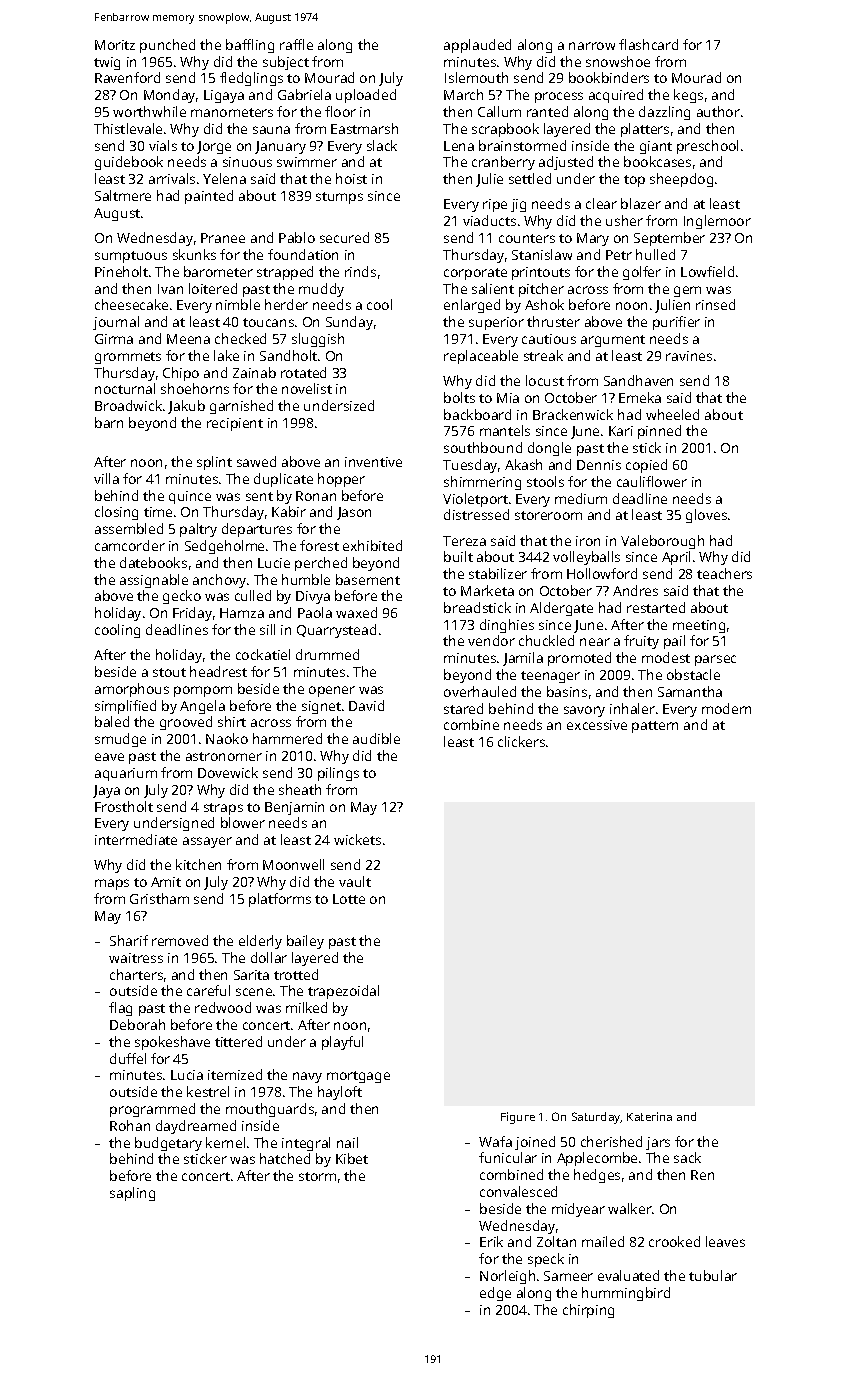 This screenshot has height=1400, width=849. Describe the element at coordinates (116, 323) in the screenshot. I see `journal` at that location.
